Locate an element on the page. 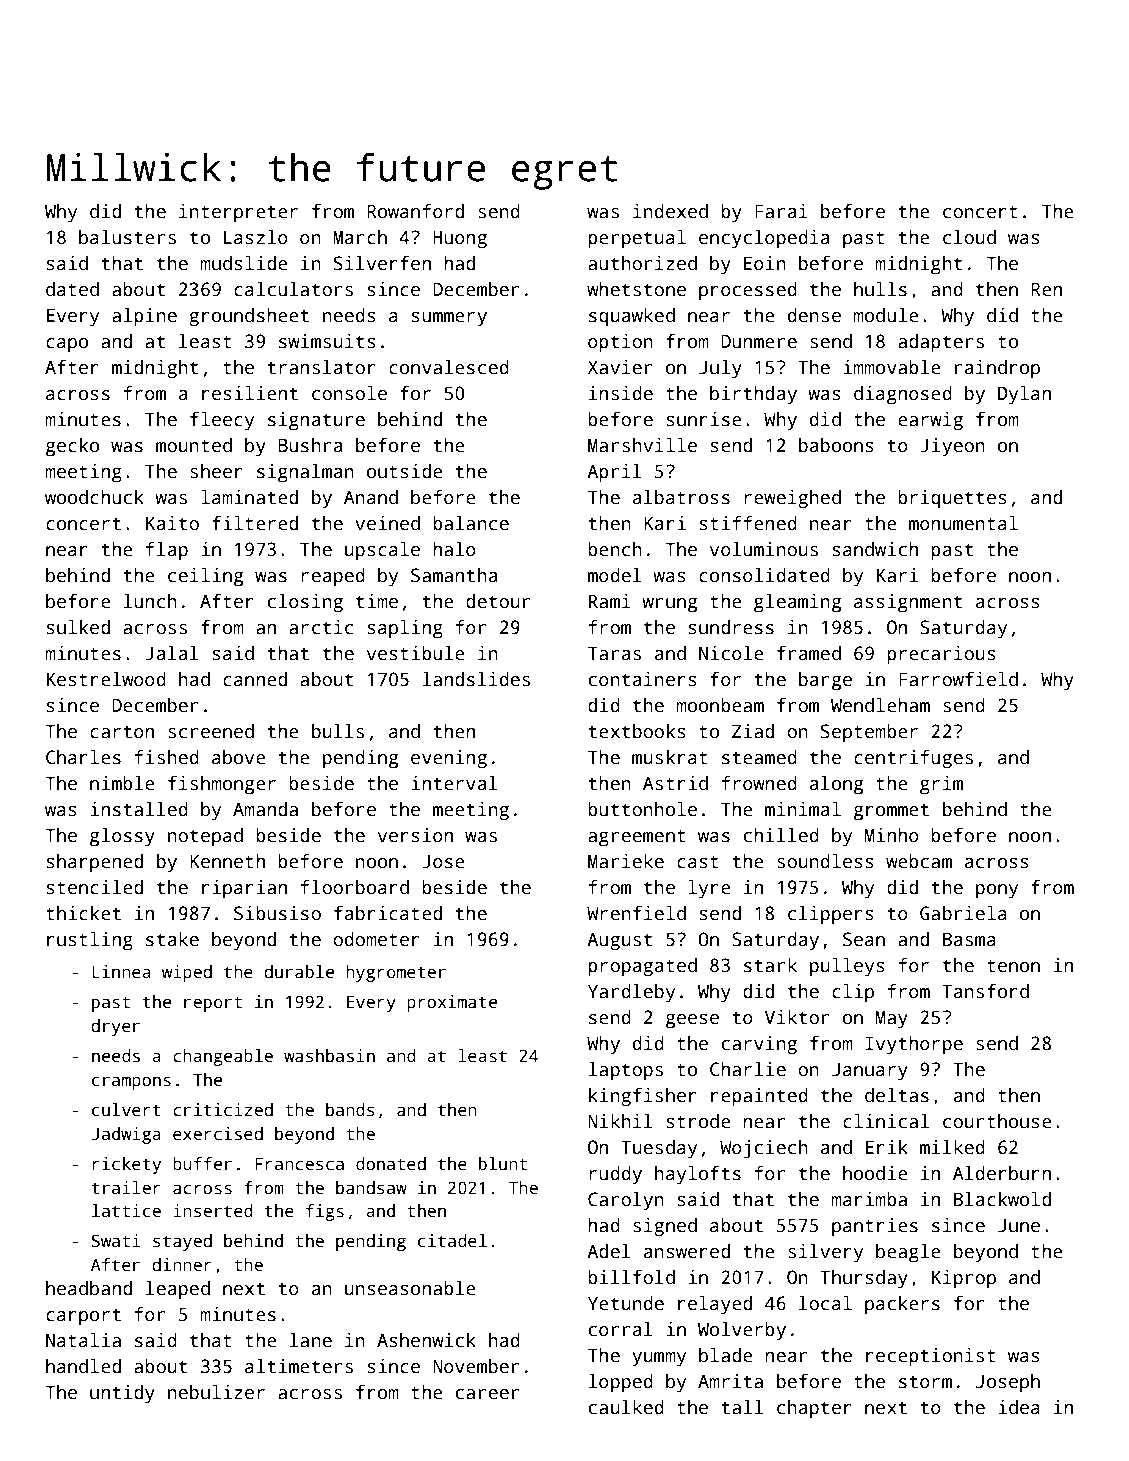 The width and height of the image is (1129, 1461). dense is located at coordinates (814, 315).
